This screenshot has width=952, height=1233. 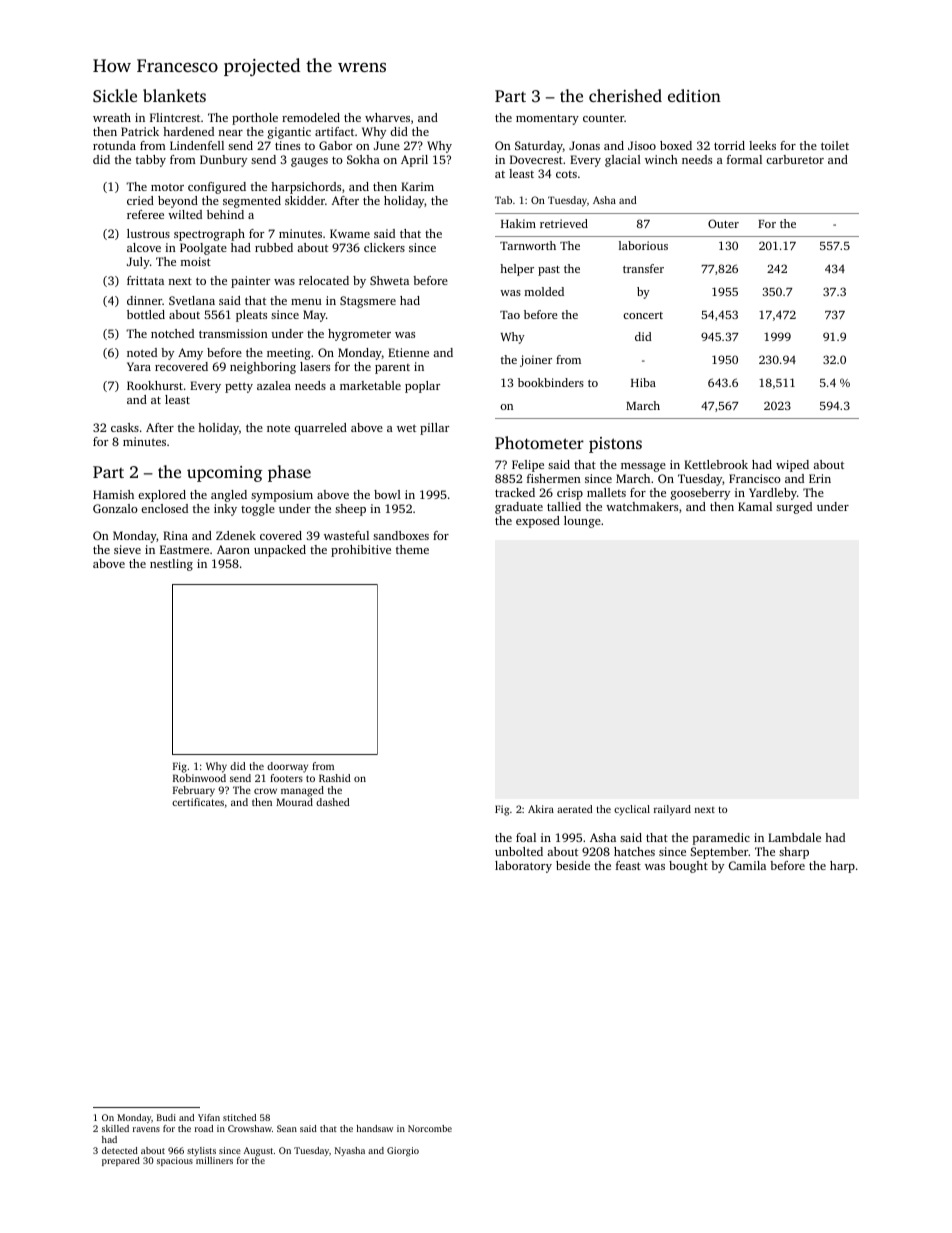 What do you see at coordinates (541, 809) in the screenshot?
I see `Akira` at bounding box center [541, 809].
